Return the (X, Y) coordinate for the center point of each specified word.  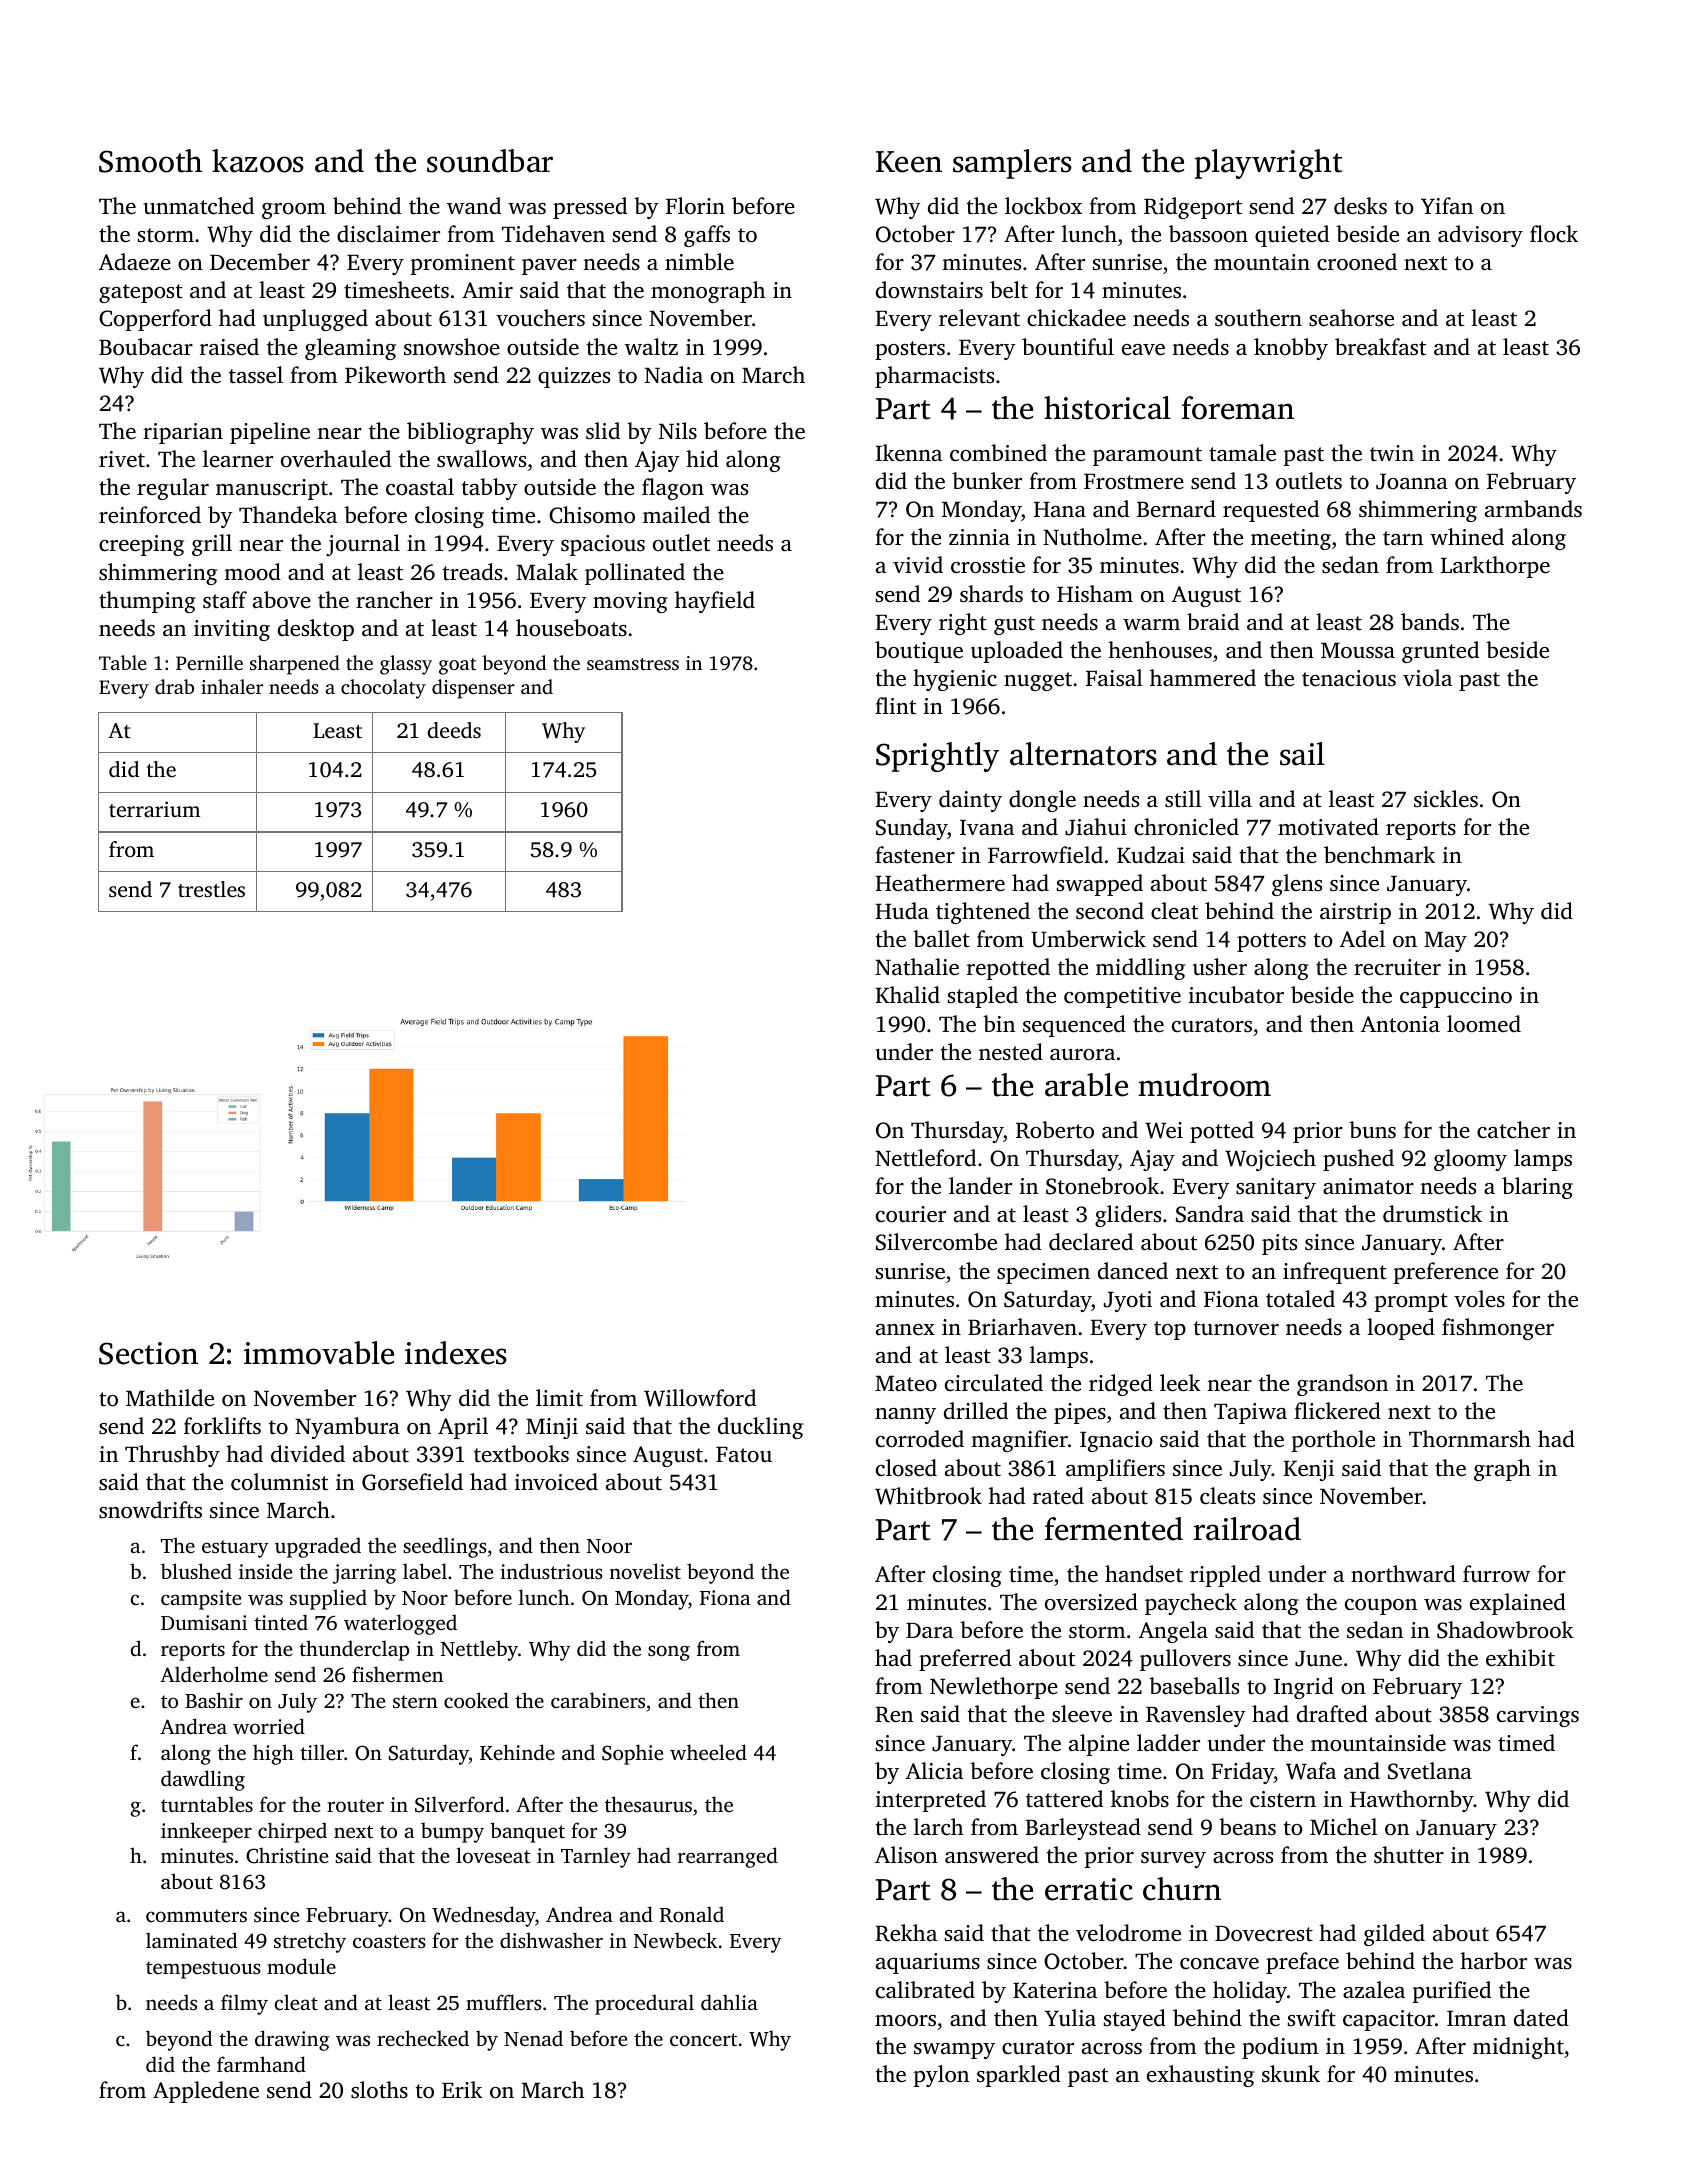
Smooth (150, 161)
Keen (909, 162)
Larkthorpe (1495, 567)
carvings (1538, 1716)
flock (1554, 233)
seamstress (633, 664)
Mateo (906, 1383)
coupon (1381, 1607)
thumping (147, 602)
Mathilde (170, 1397)
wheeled (708, 1752)
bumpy (452, 1832)
